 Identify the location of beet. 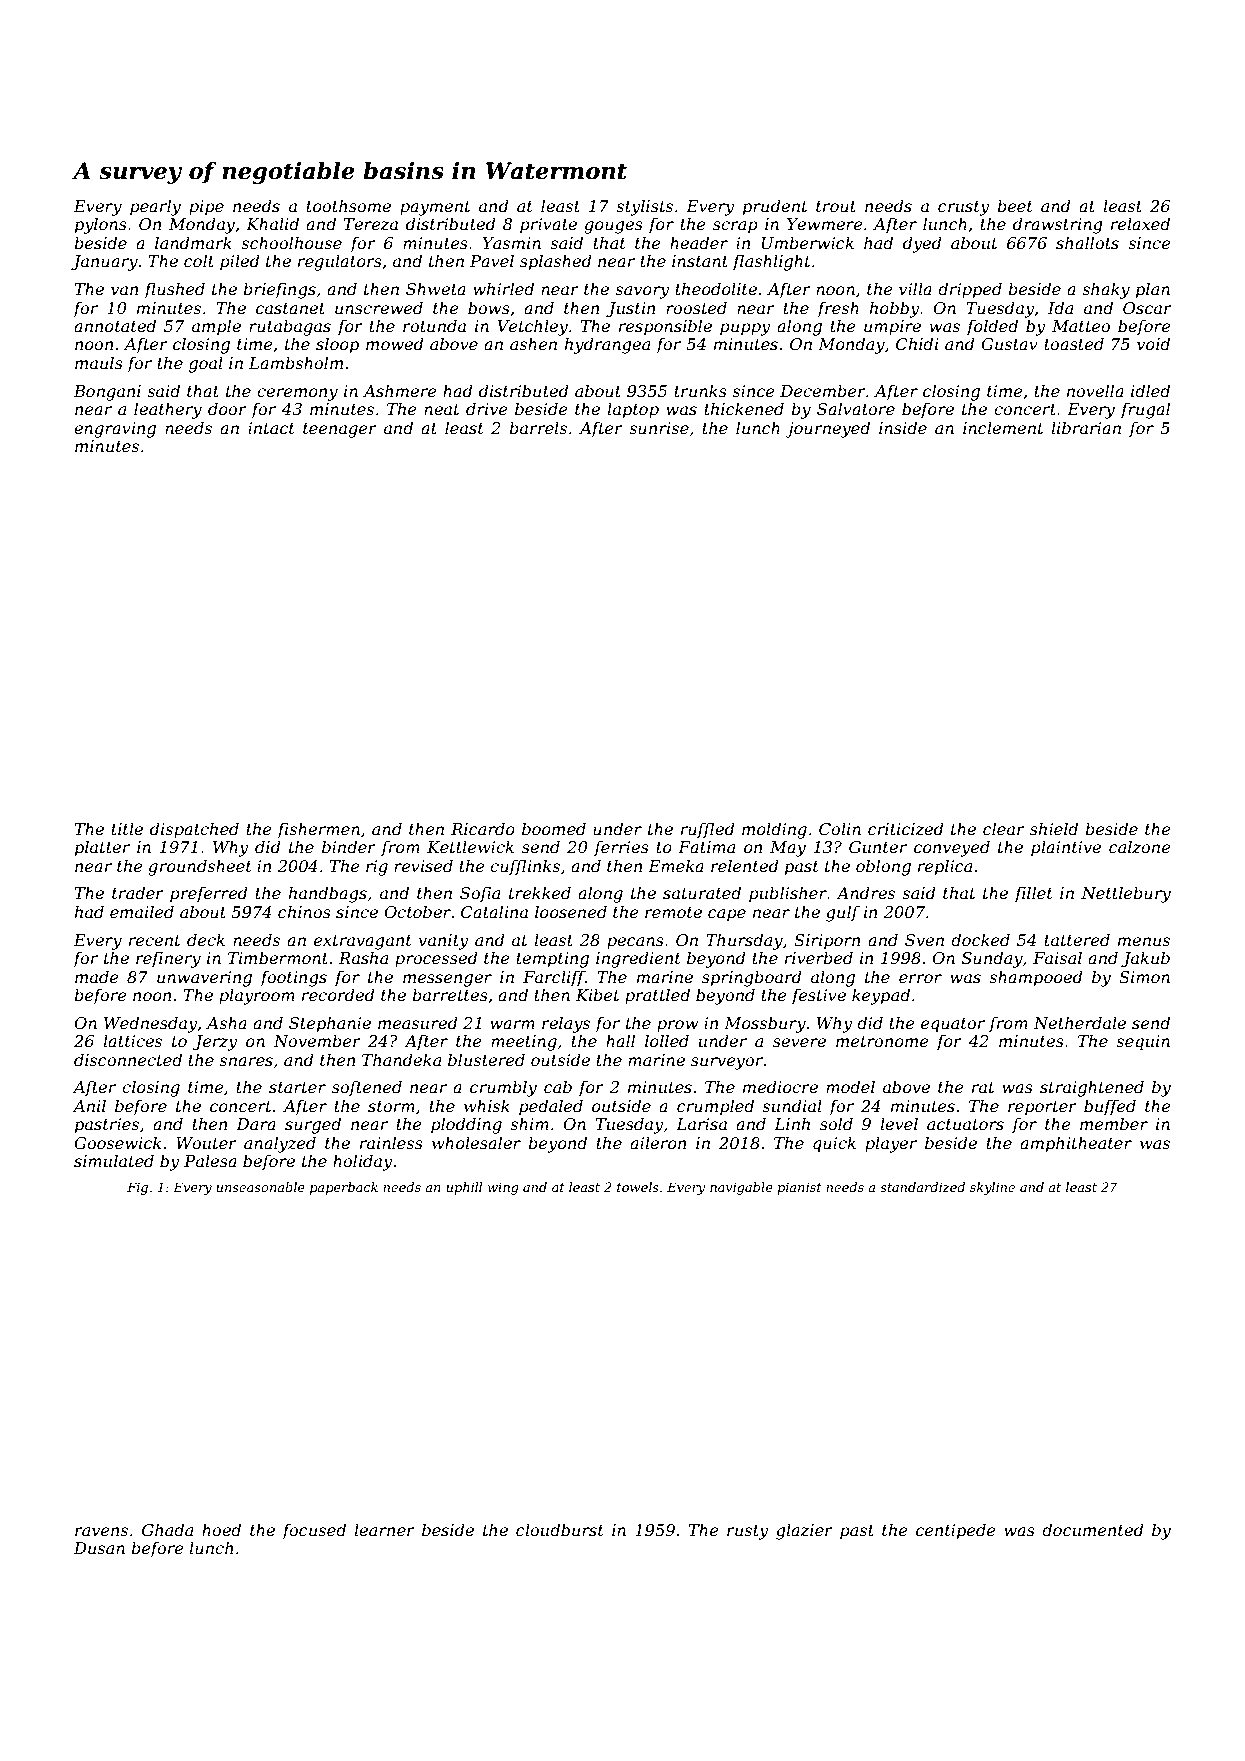
(1015, 205).
